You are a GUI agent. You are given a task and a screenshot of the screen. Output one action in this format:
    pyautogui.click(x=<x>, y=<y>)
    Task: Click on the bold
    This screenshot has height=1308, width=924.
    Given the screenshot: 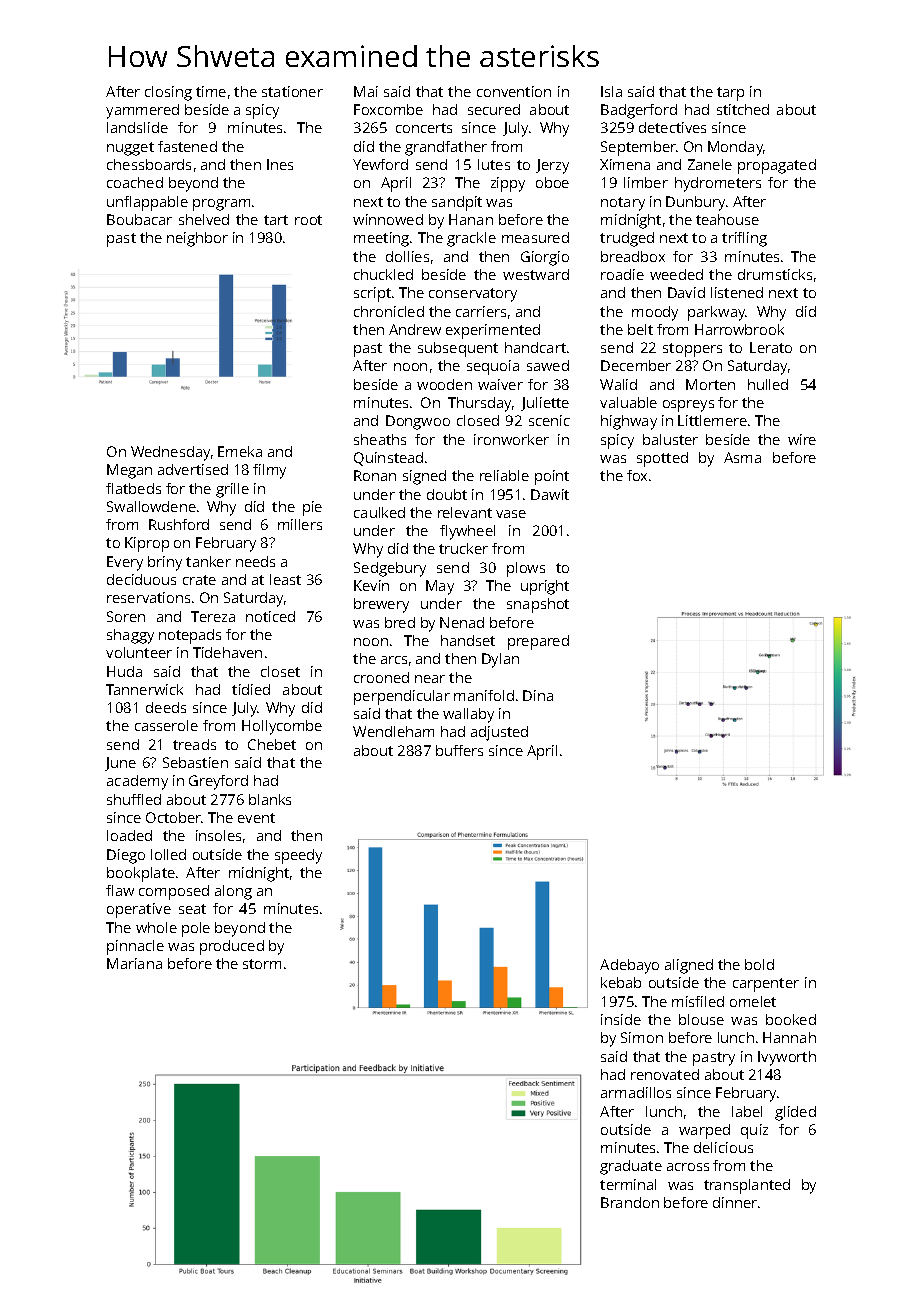 What is the action you would take?
    pyautogui.click(x=759, y=964)
